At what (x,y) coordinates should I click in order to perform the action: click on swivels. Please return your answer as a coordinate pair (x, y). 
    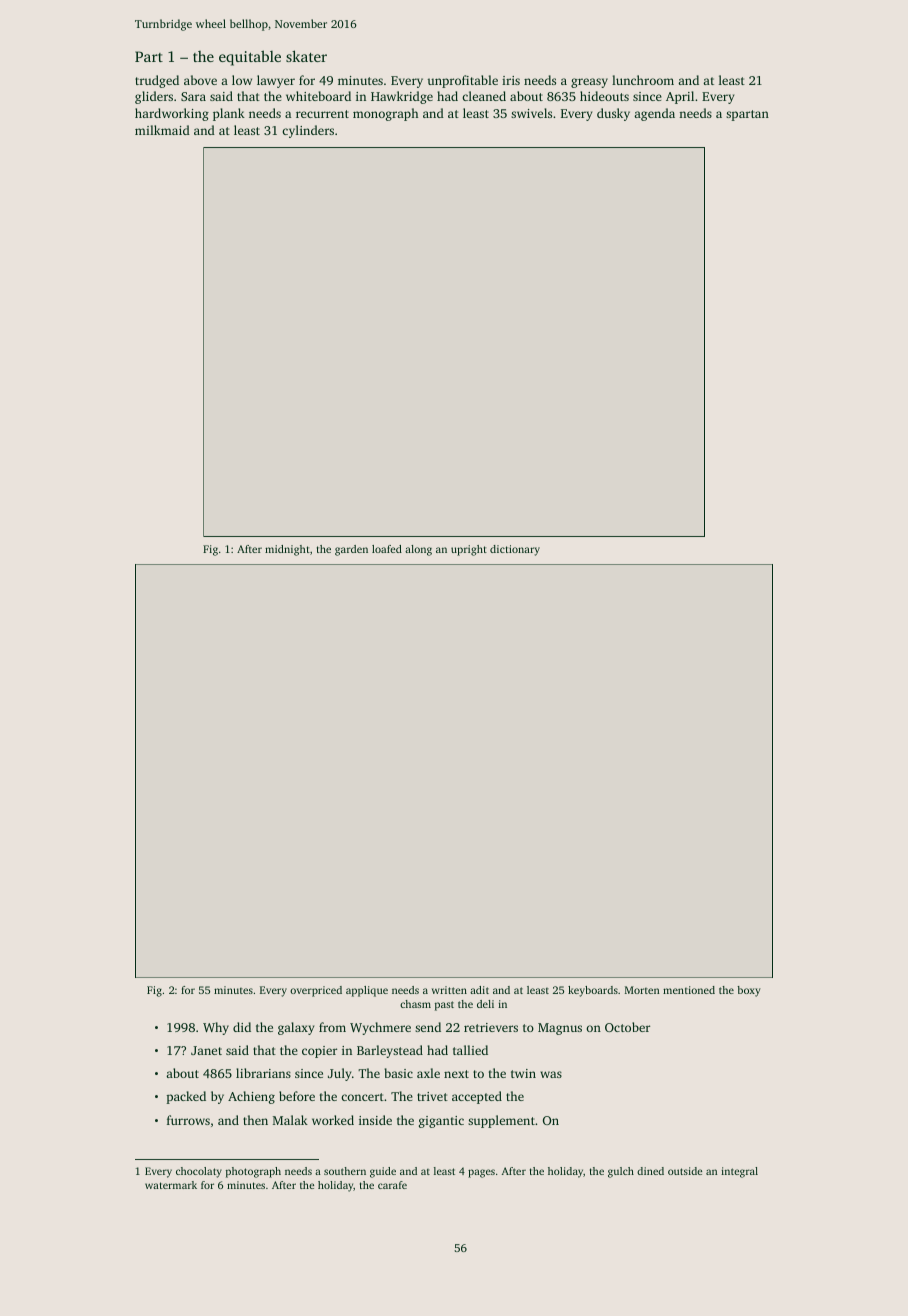
    Looking at the image, I should click on (531, 113).
